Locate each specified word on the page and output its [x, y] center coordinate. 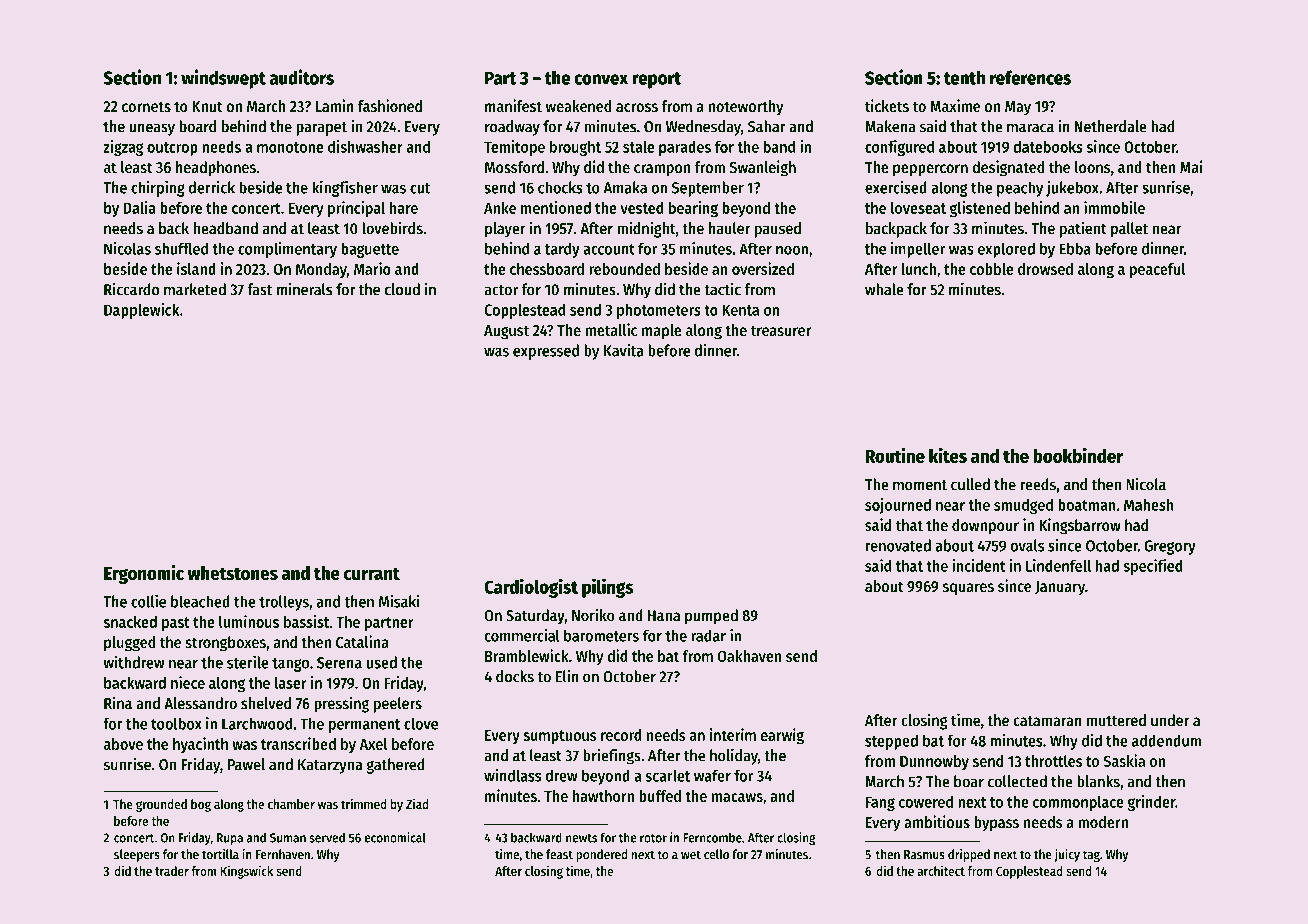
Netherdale [1111, 126]
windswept [223, 79]
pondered [602, 855]
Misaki [399, 601]
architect [941, 870]
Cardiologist [531, 588]
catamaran [1047, 721]
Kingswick [247, 872]
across [637, 107]
